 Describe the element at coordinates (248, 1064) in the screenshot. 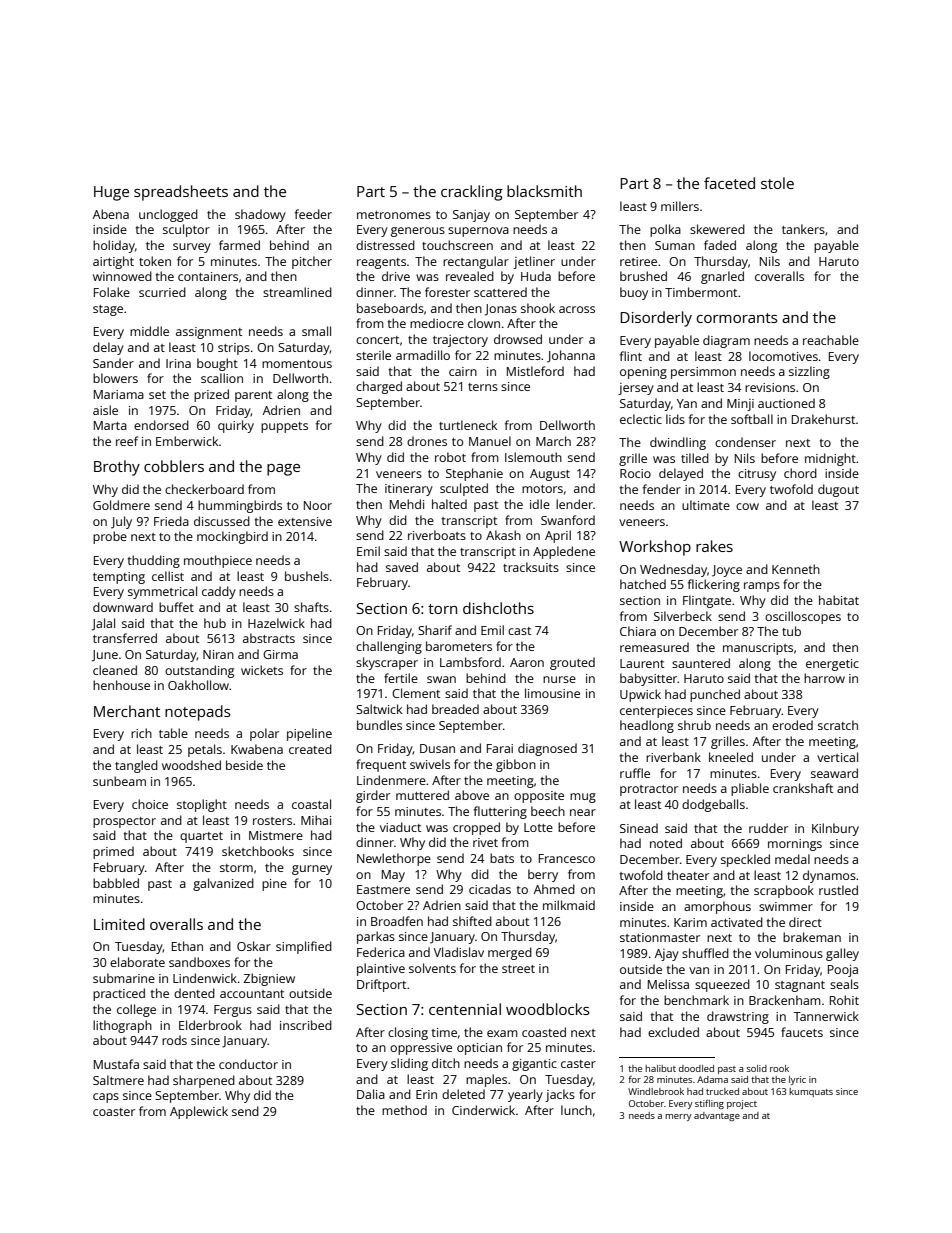

I see `conductor` at that location.
